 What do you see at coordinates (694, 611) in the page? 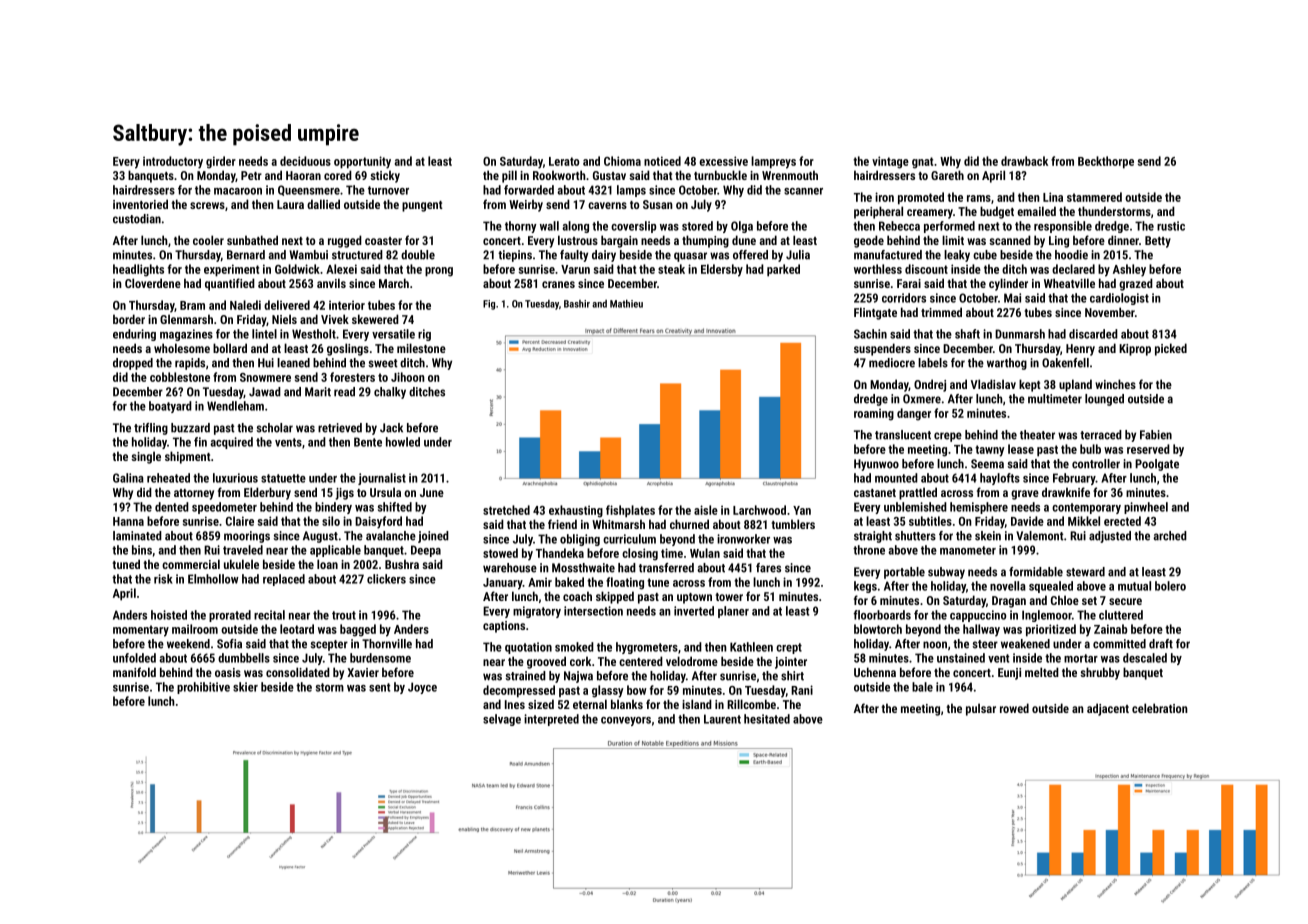
I see `inverted` at bounding box center [694, 611].
